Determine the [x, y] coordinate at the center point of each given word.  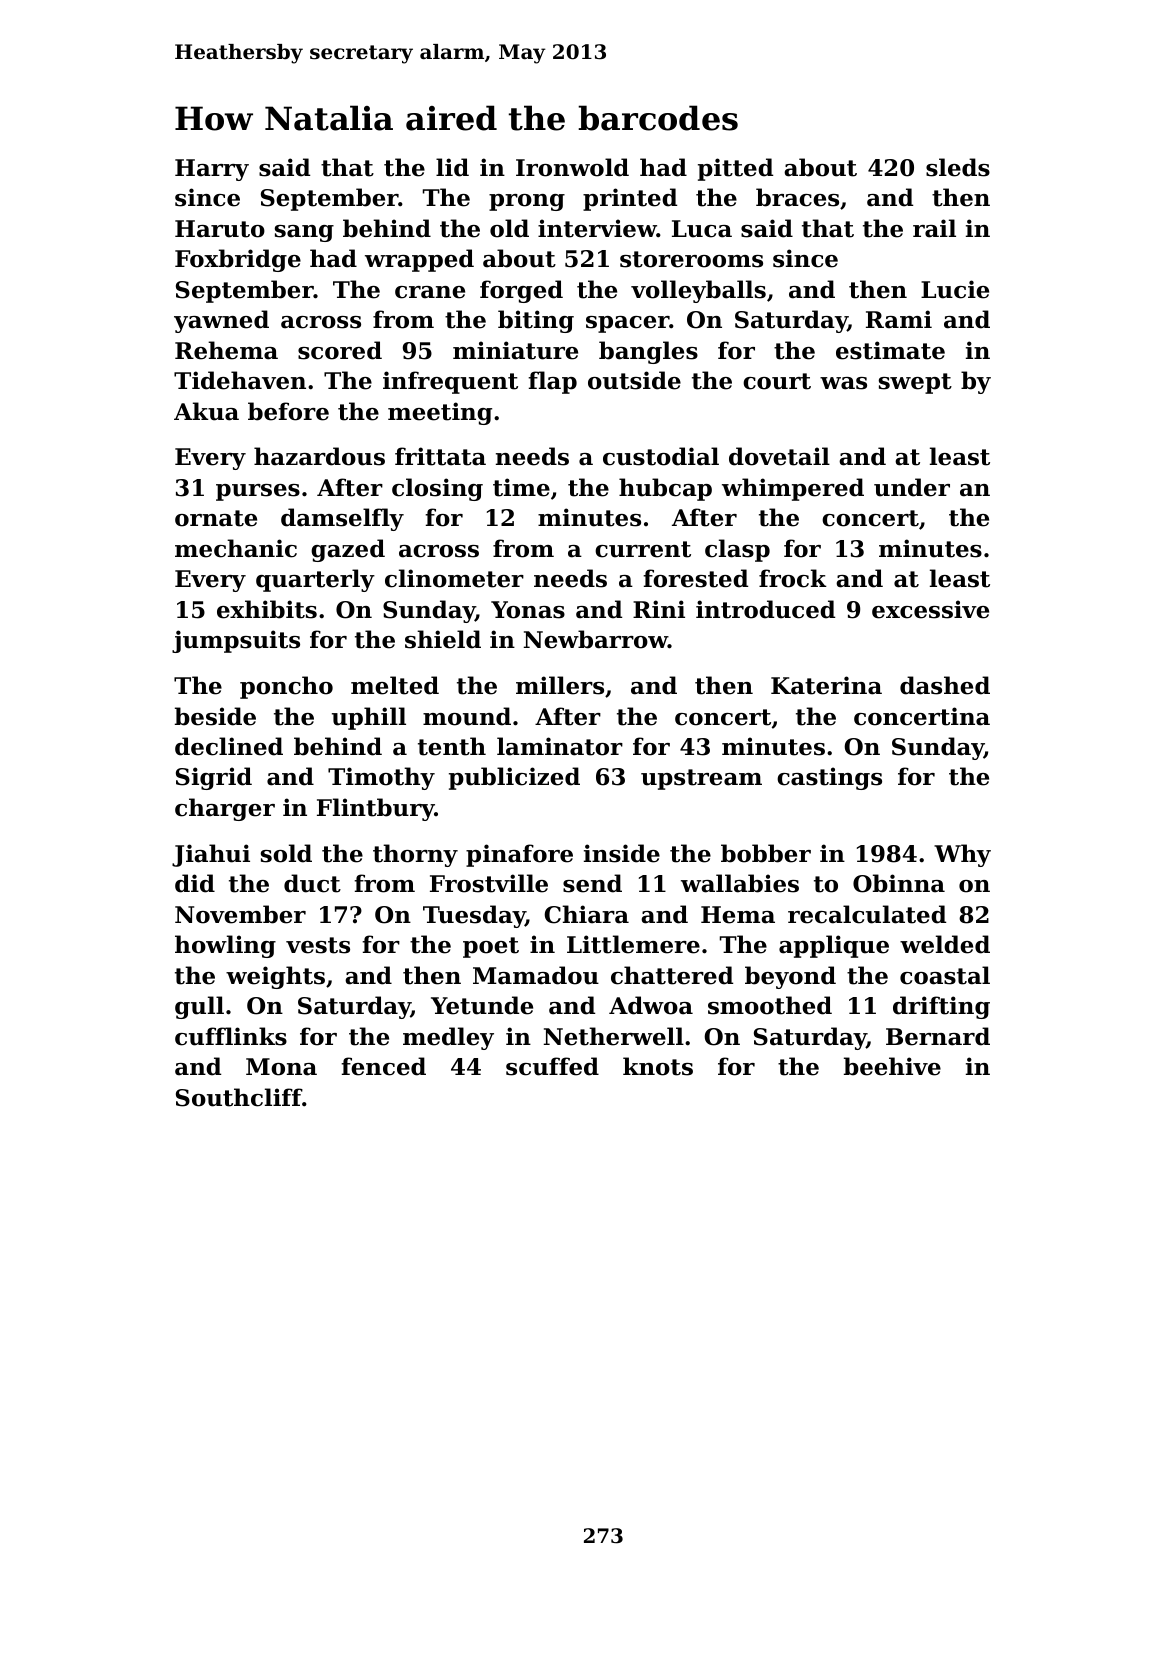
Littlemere [633, 944]
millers [560, 685]
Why [962, 855]
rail [934, 228]
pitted [735, 169]
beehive [892, 1066]
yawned [221, 321]
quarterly [315, 580]
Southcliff [239, 1097]
